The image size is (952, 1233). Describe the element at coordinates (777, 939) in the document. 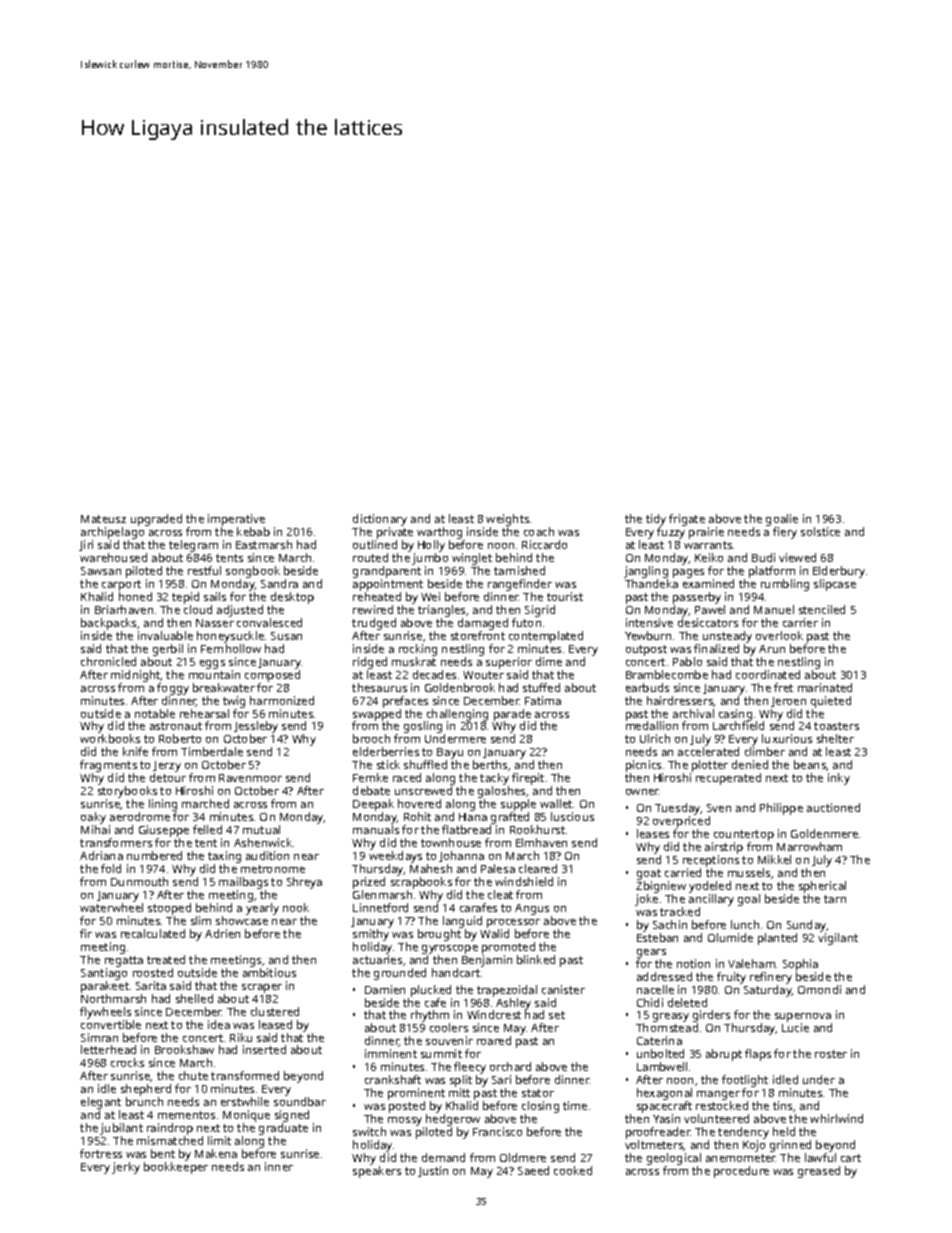

I see `planted` at that location.
